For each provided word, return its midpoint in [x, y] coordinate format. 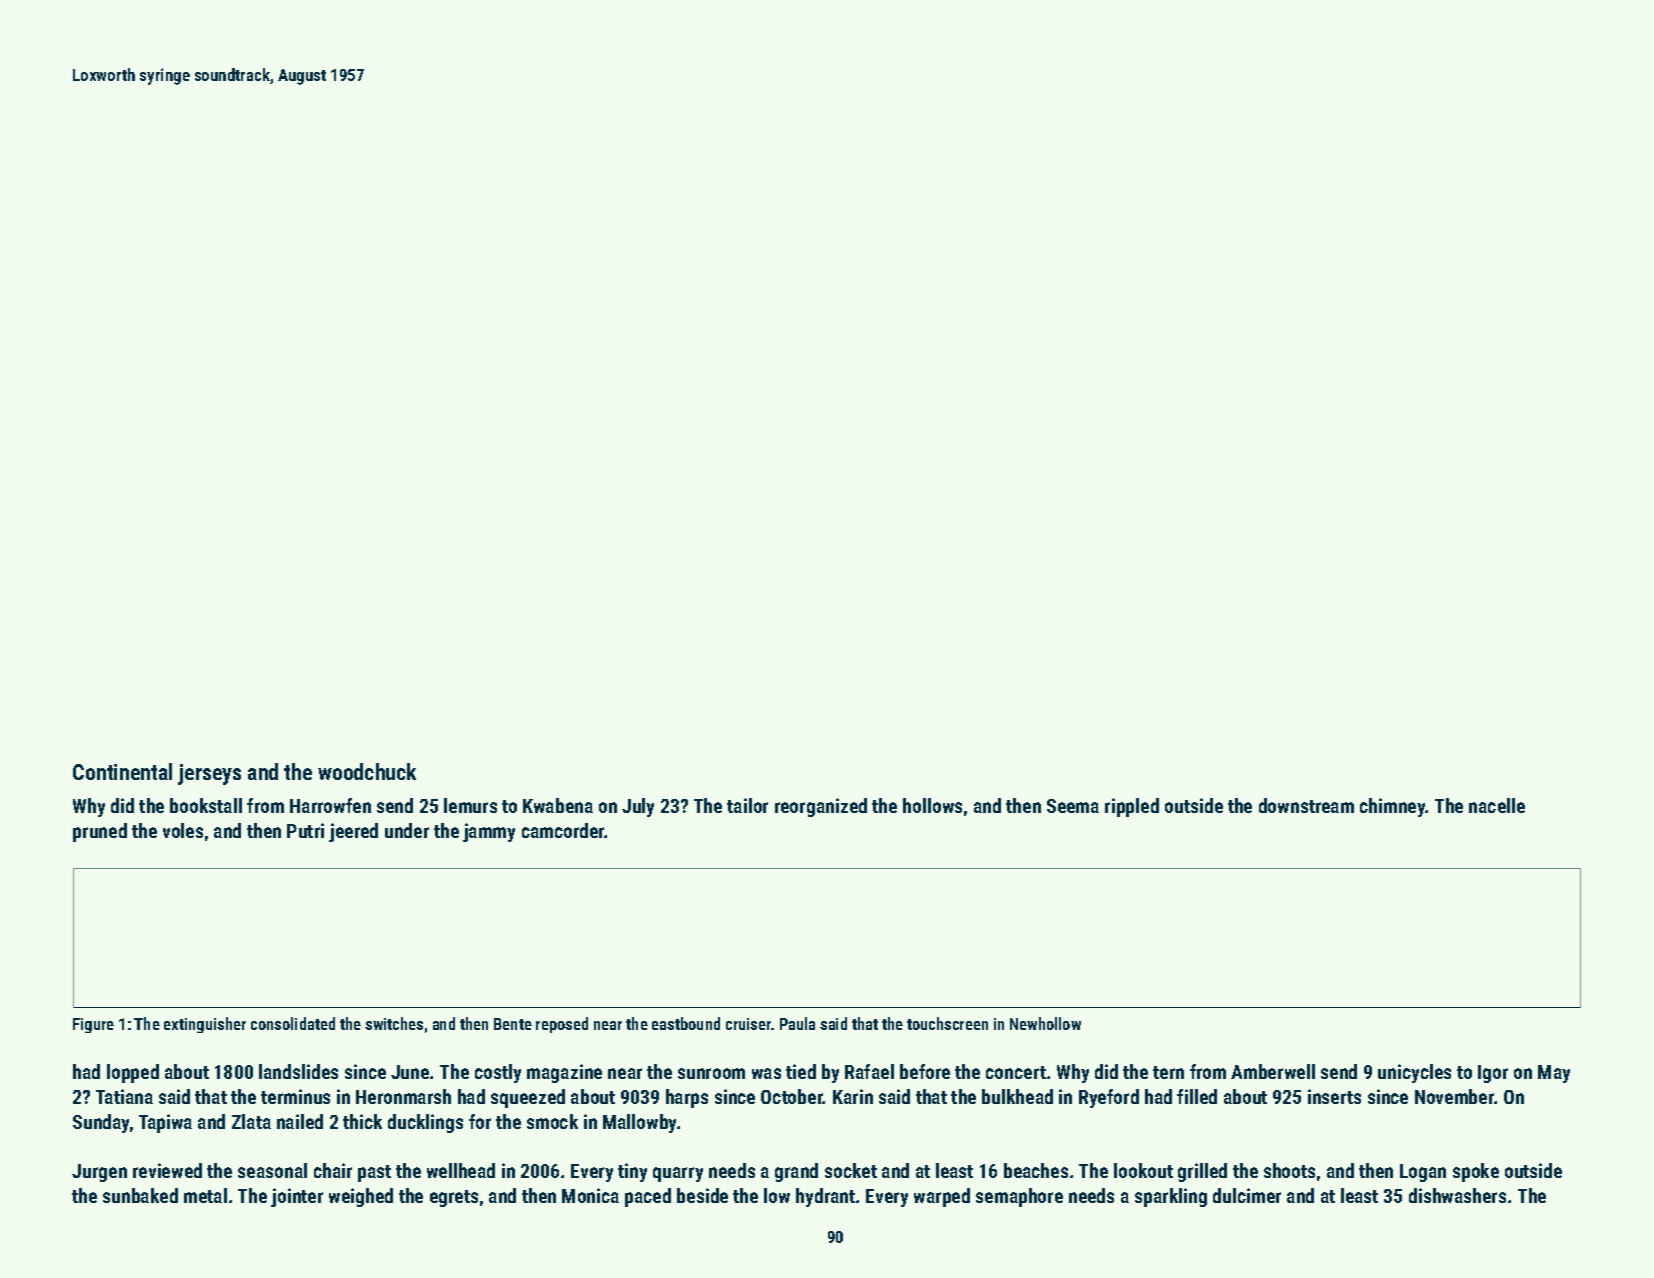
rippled [1132, 807]
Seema [1073, 806]
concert [1016, 1072]
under [407, 830]
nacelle [1497, 805]
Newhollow [1045, 1023]
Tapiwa [165, 1123]
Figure [93, 1025]
